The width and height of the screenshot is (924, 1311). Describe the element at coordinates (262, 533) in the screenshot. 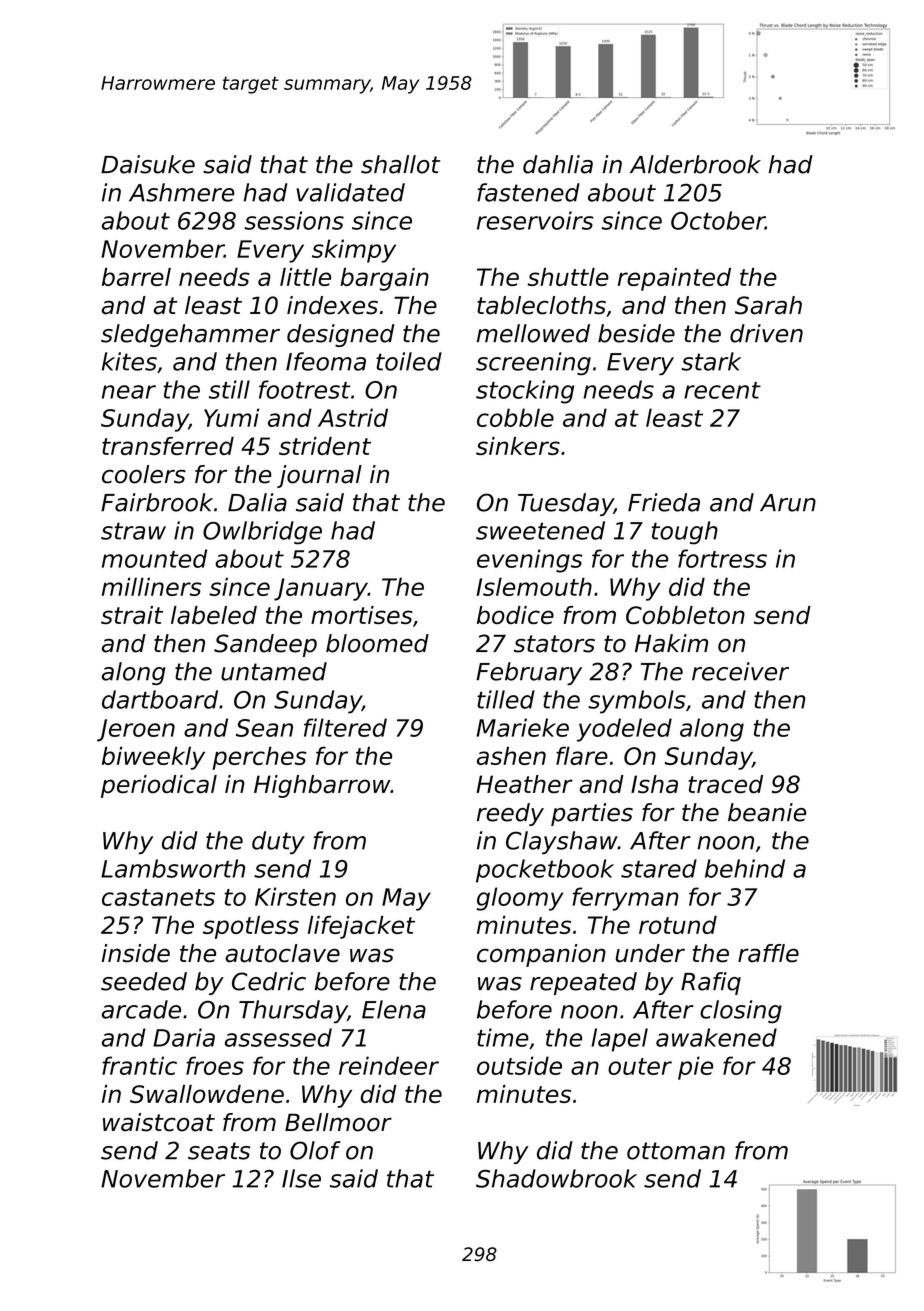

I see `Owlbridge` at that location.
